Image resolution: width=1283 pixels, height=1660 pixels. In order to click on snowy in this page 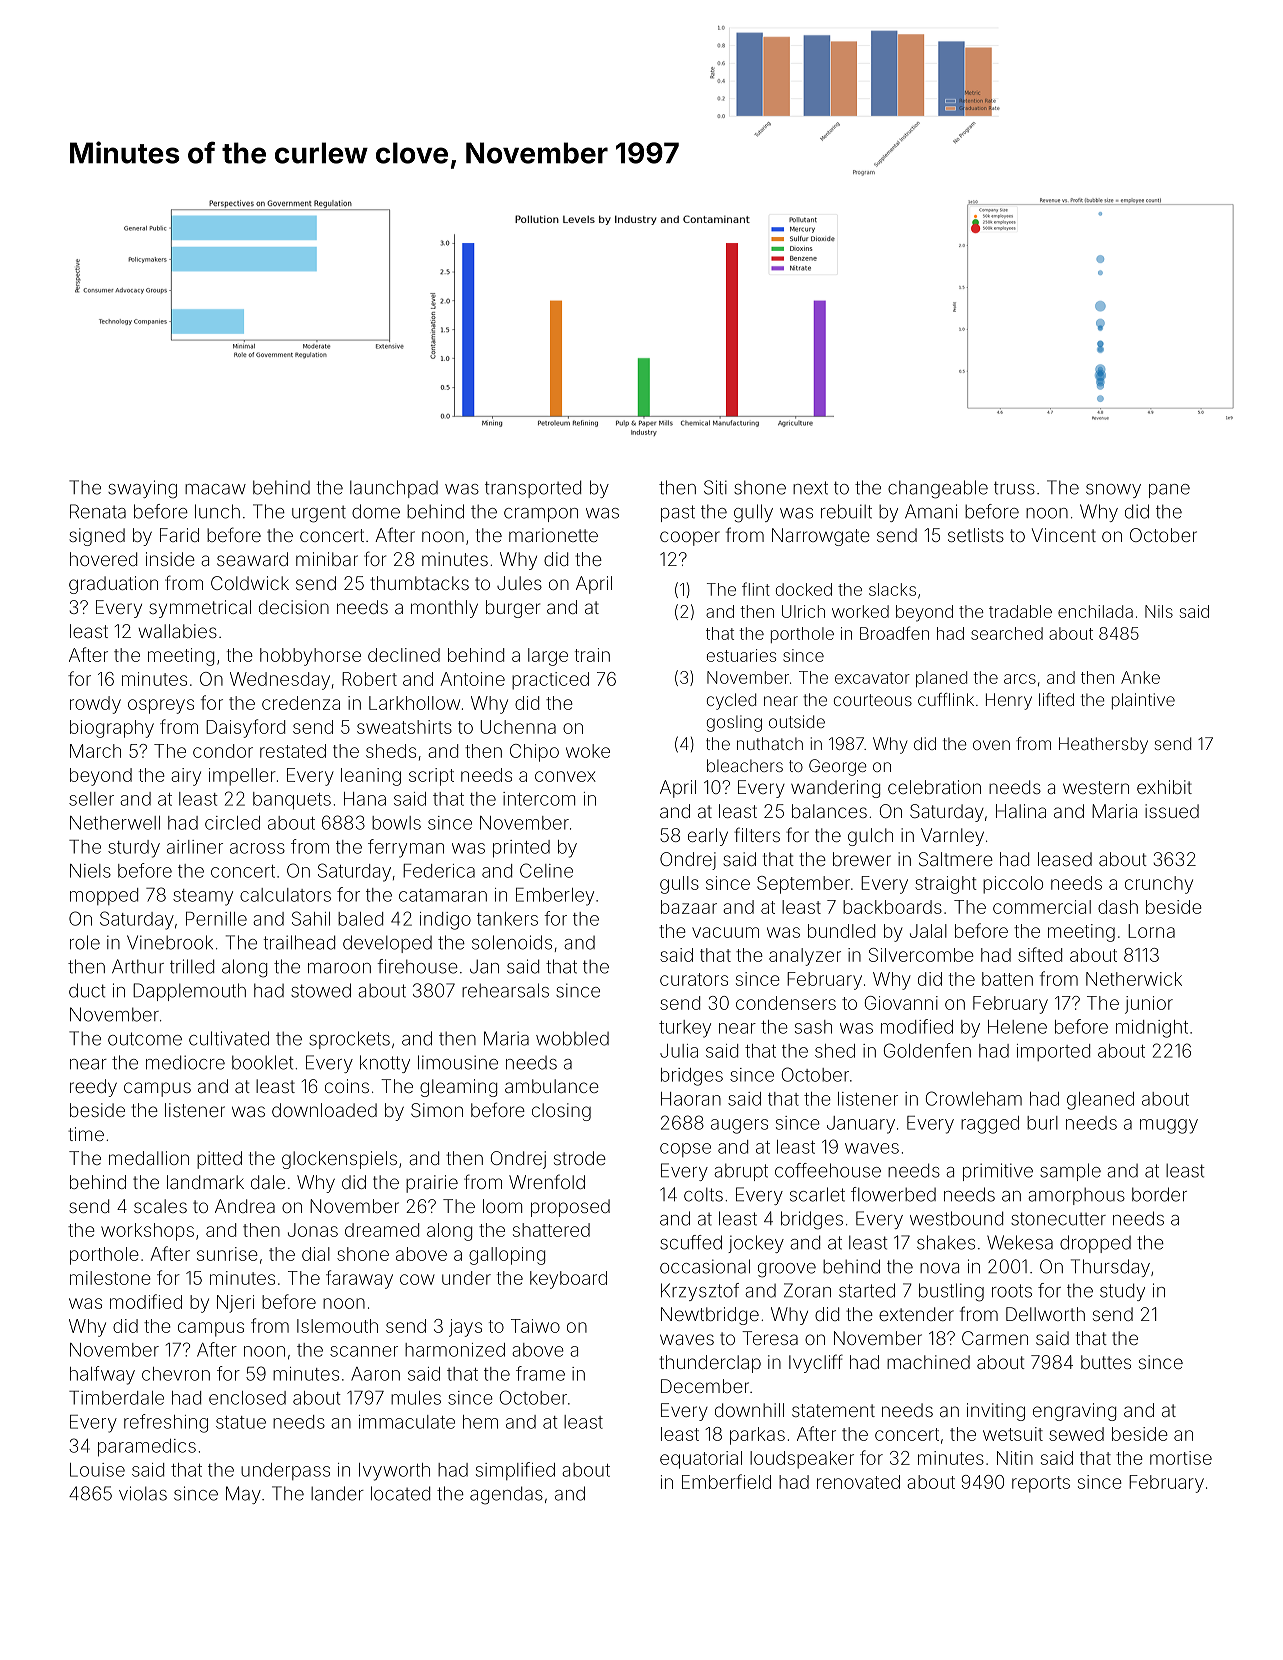, I will do `click(1113, 491)`.
